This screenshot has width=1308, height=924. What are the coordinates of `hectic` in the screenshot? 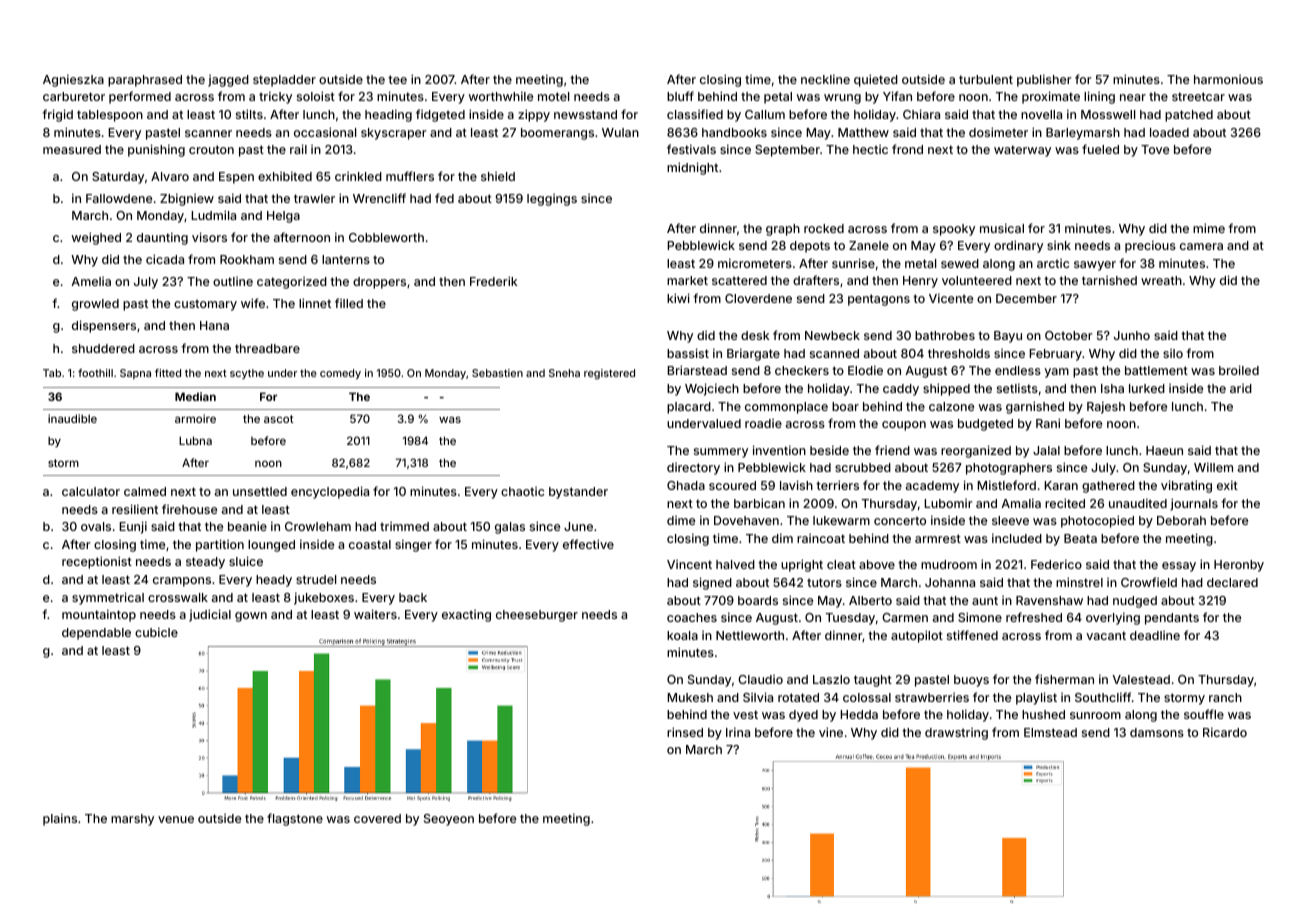 It's located at (870, 149).
